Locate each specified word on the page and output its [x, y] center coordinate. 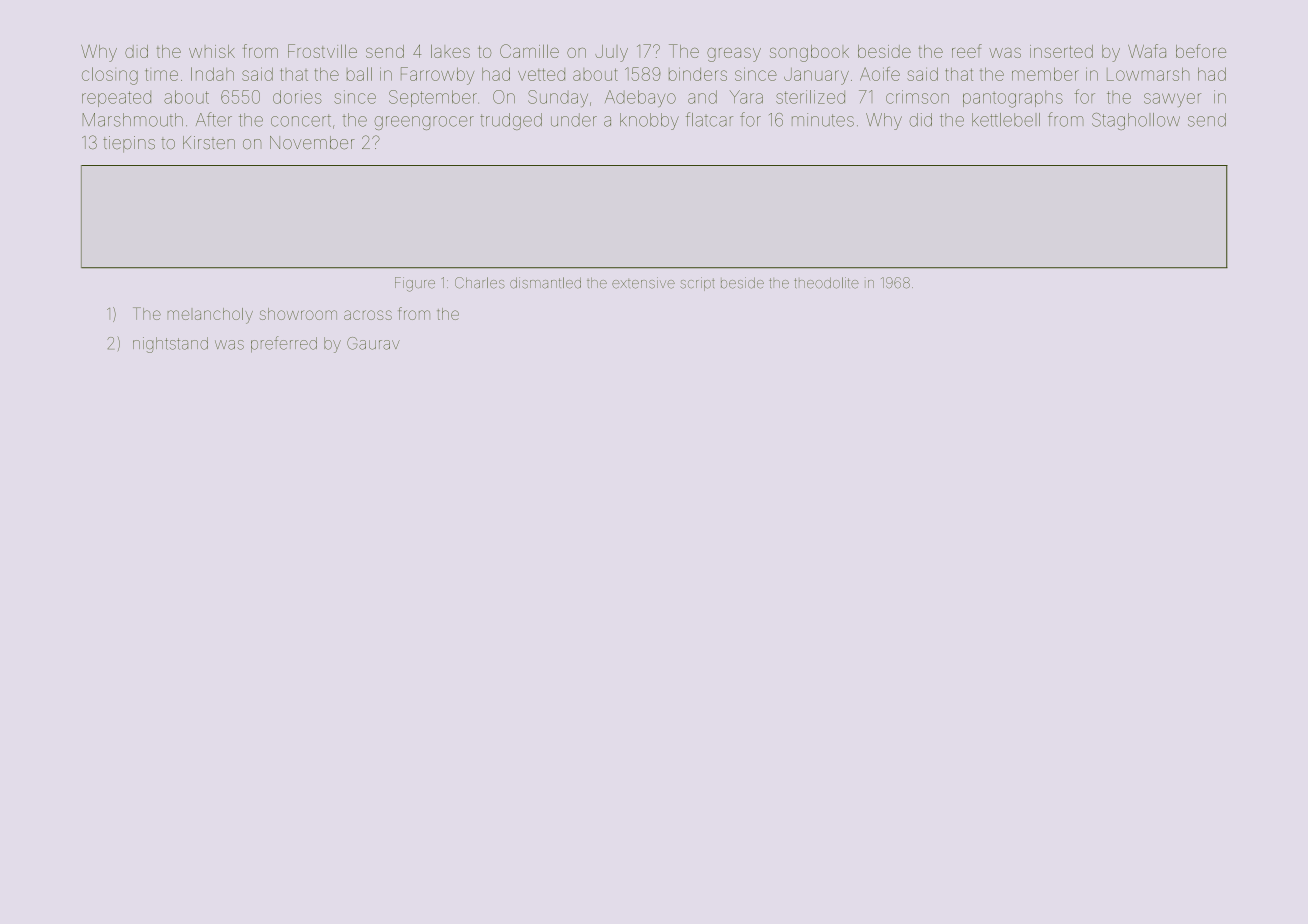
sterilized [810, 97]
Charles [480, 283]
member [1045, 74]
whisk [212, 51]
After [214, 119]
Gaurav [373, 343]
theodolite [826, 283]
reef [967, 51]
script [697, 284]
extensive [643, 283]
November [312, 143]
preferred [284, 344]
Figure [415, 284]
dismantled [545, 283]
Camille [529, 51]
